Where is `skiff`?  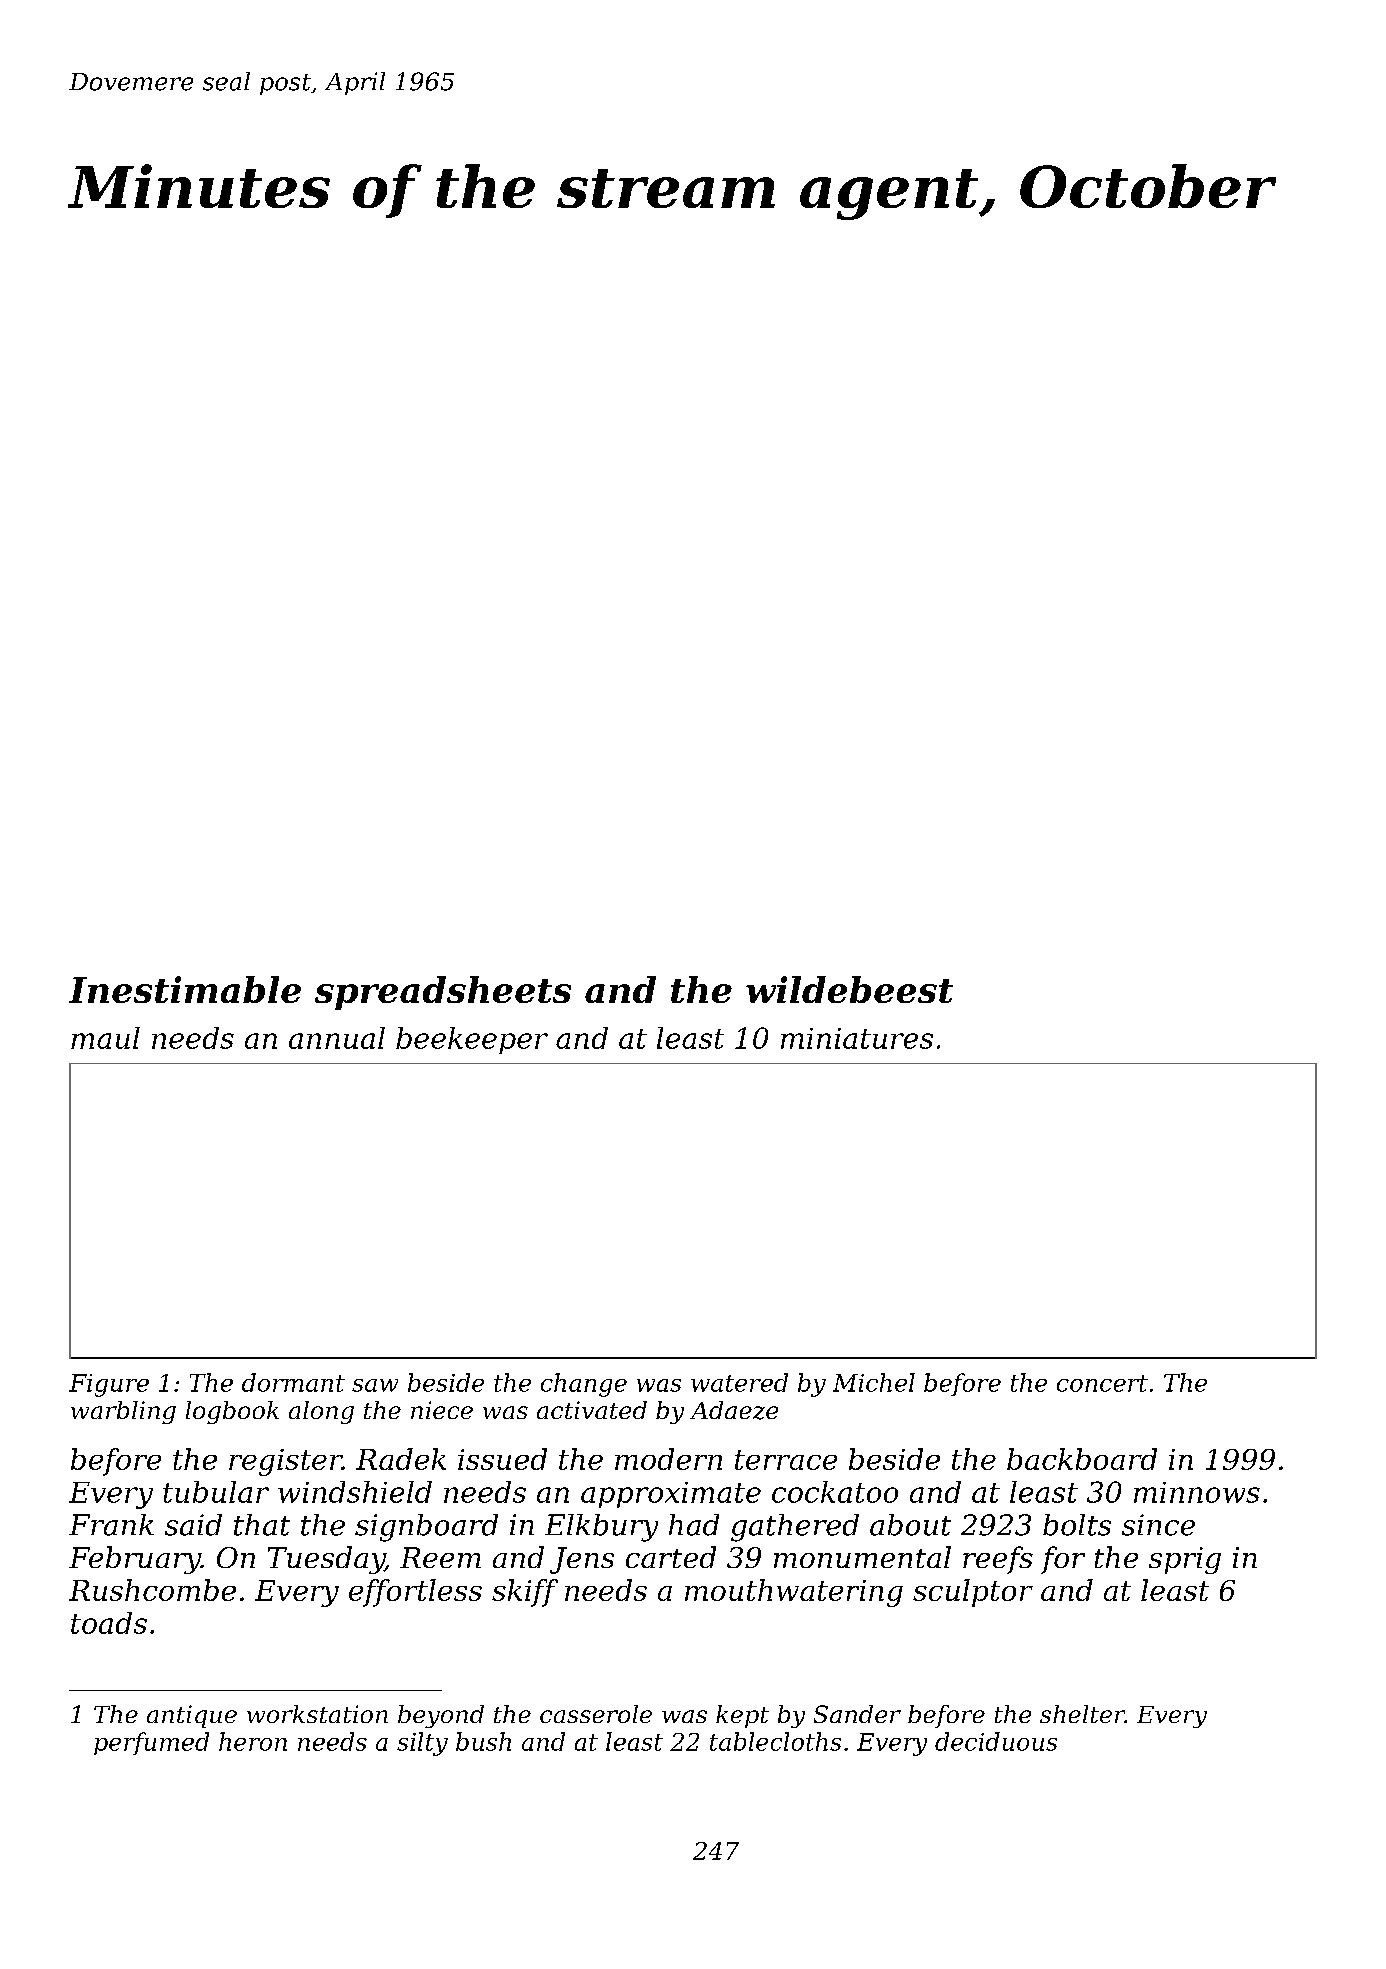
skiff is located at coordinates (525, 1593).
